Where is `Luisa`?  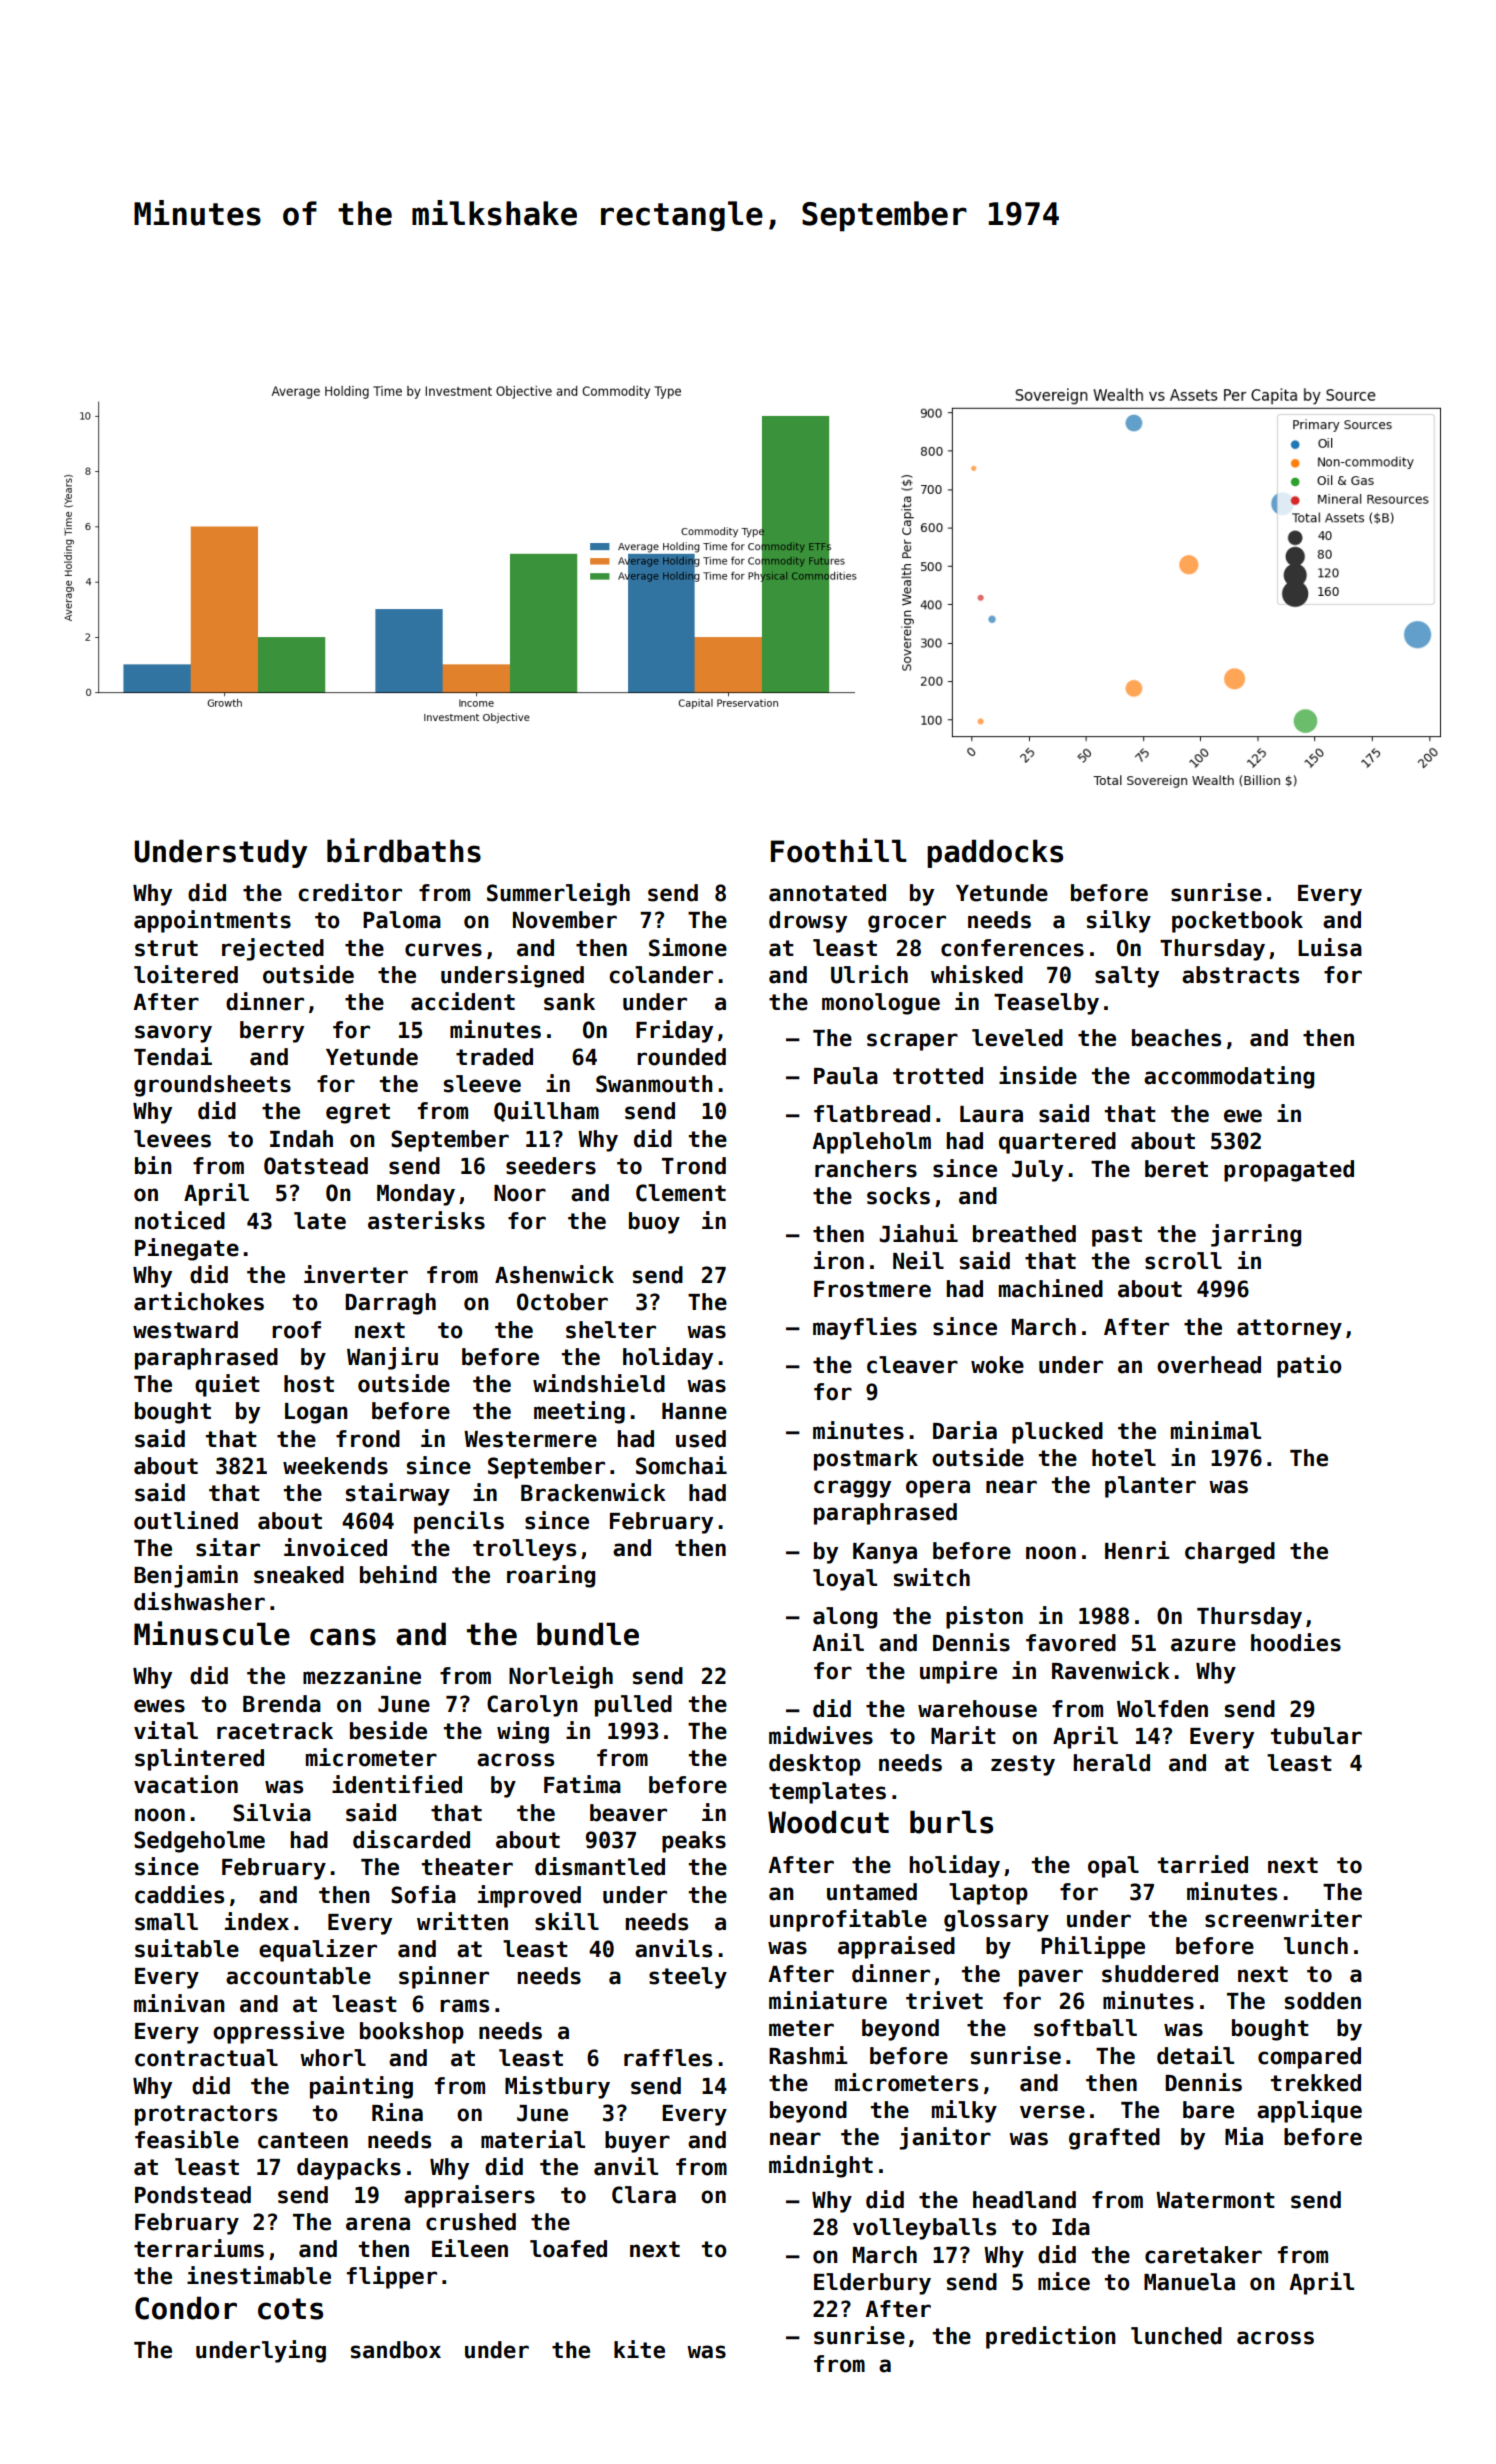 Luisa is located at coordinates (1330, 947).
